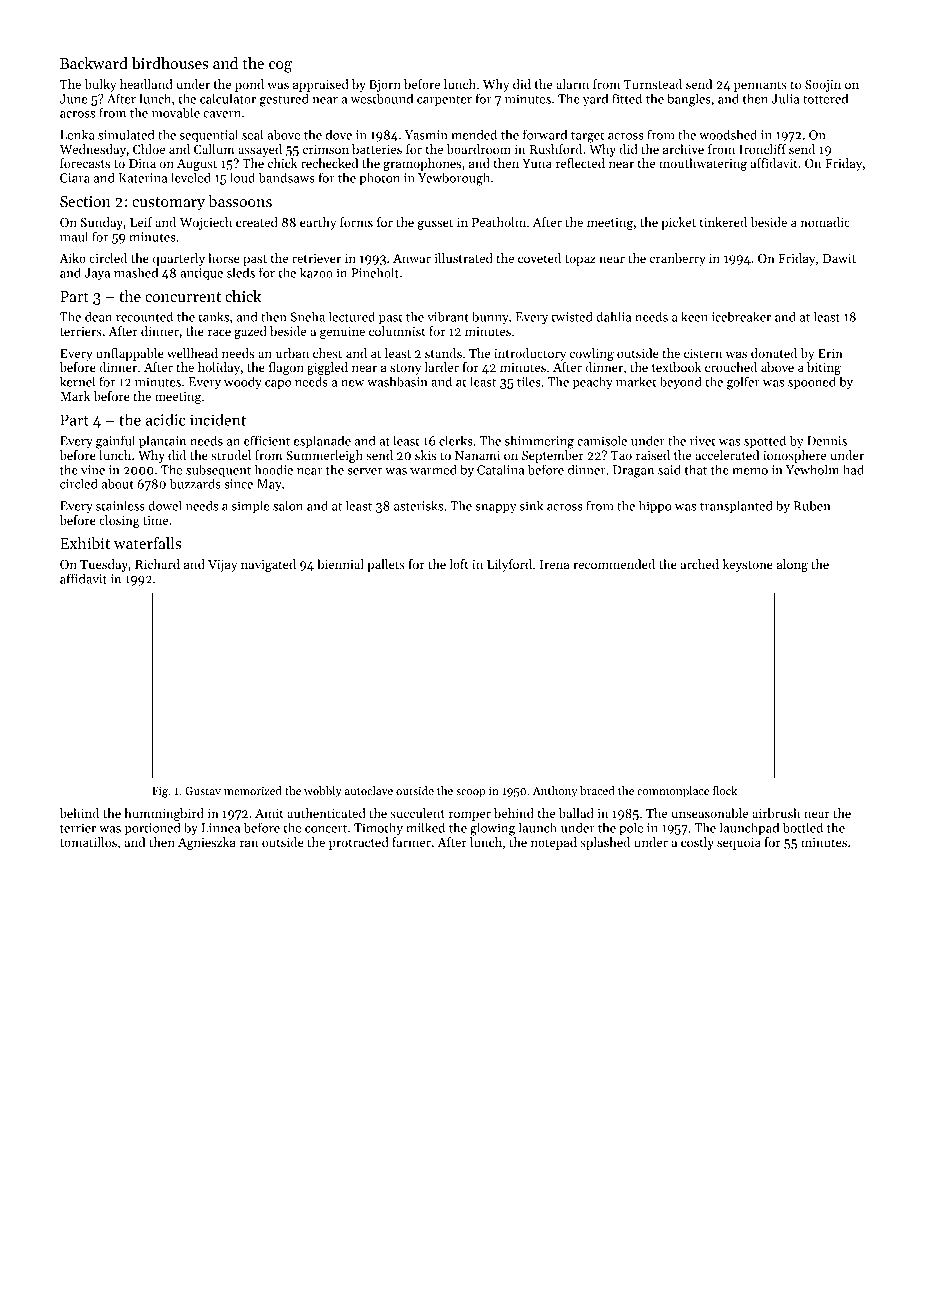 Image resolution: width=927 pixels, height=1316 pixels. What do you see at coordinates (386, 565) in the screenshot?
I see `pallets` at bounding box center [386, 565].
